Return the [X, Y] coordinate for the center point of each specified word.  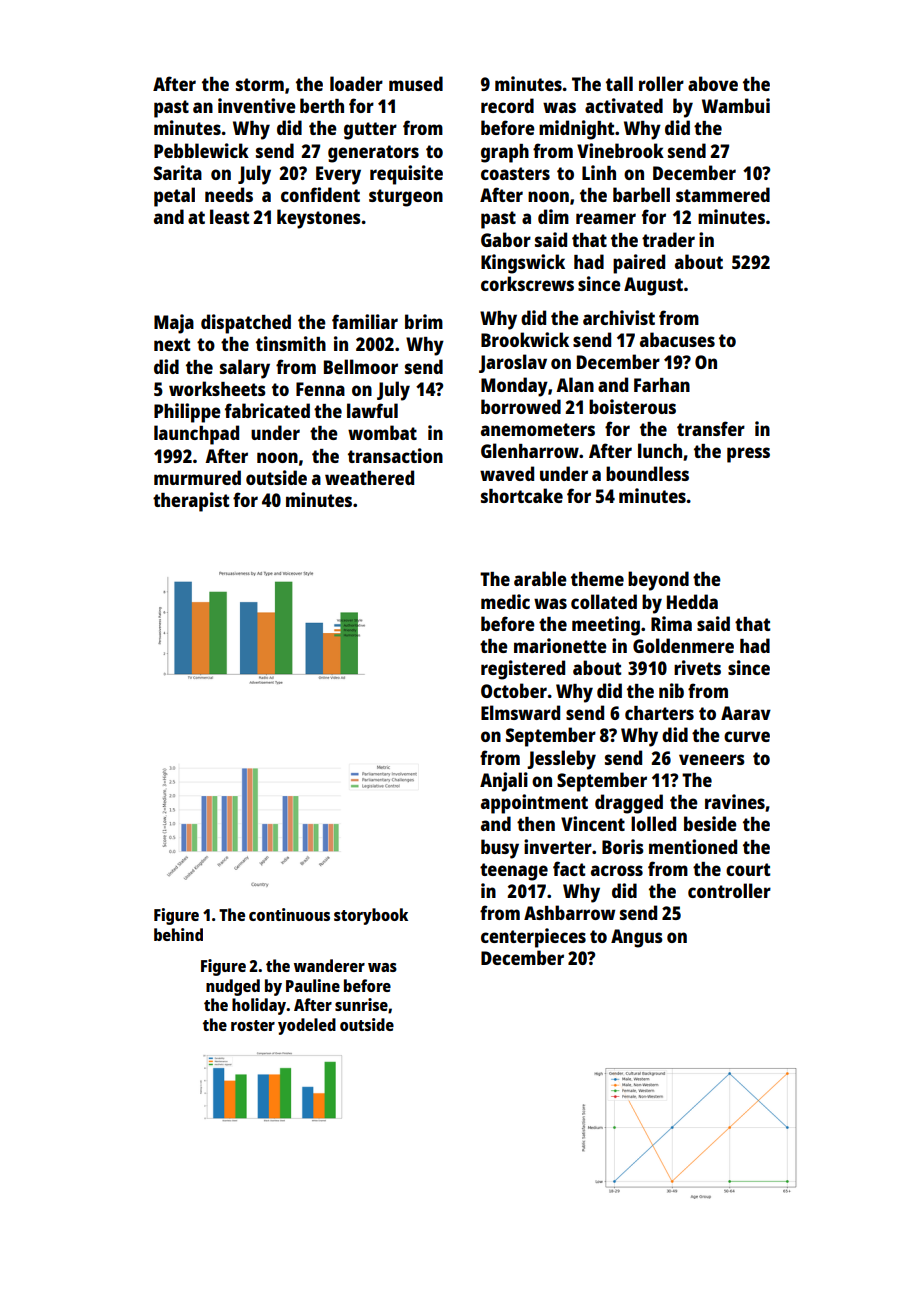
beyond [658, 581]
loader [356, 83]
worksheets [217, 388]
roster [253, 1025]
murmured [197, 477]
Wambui [736, 105]
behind [178, 934]
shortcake [522, 495]
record [507, 105]
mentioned [693, 846]
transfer [711, 428]
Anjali [504, 782]
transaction [395, 455]
